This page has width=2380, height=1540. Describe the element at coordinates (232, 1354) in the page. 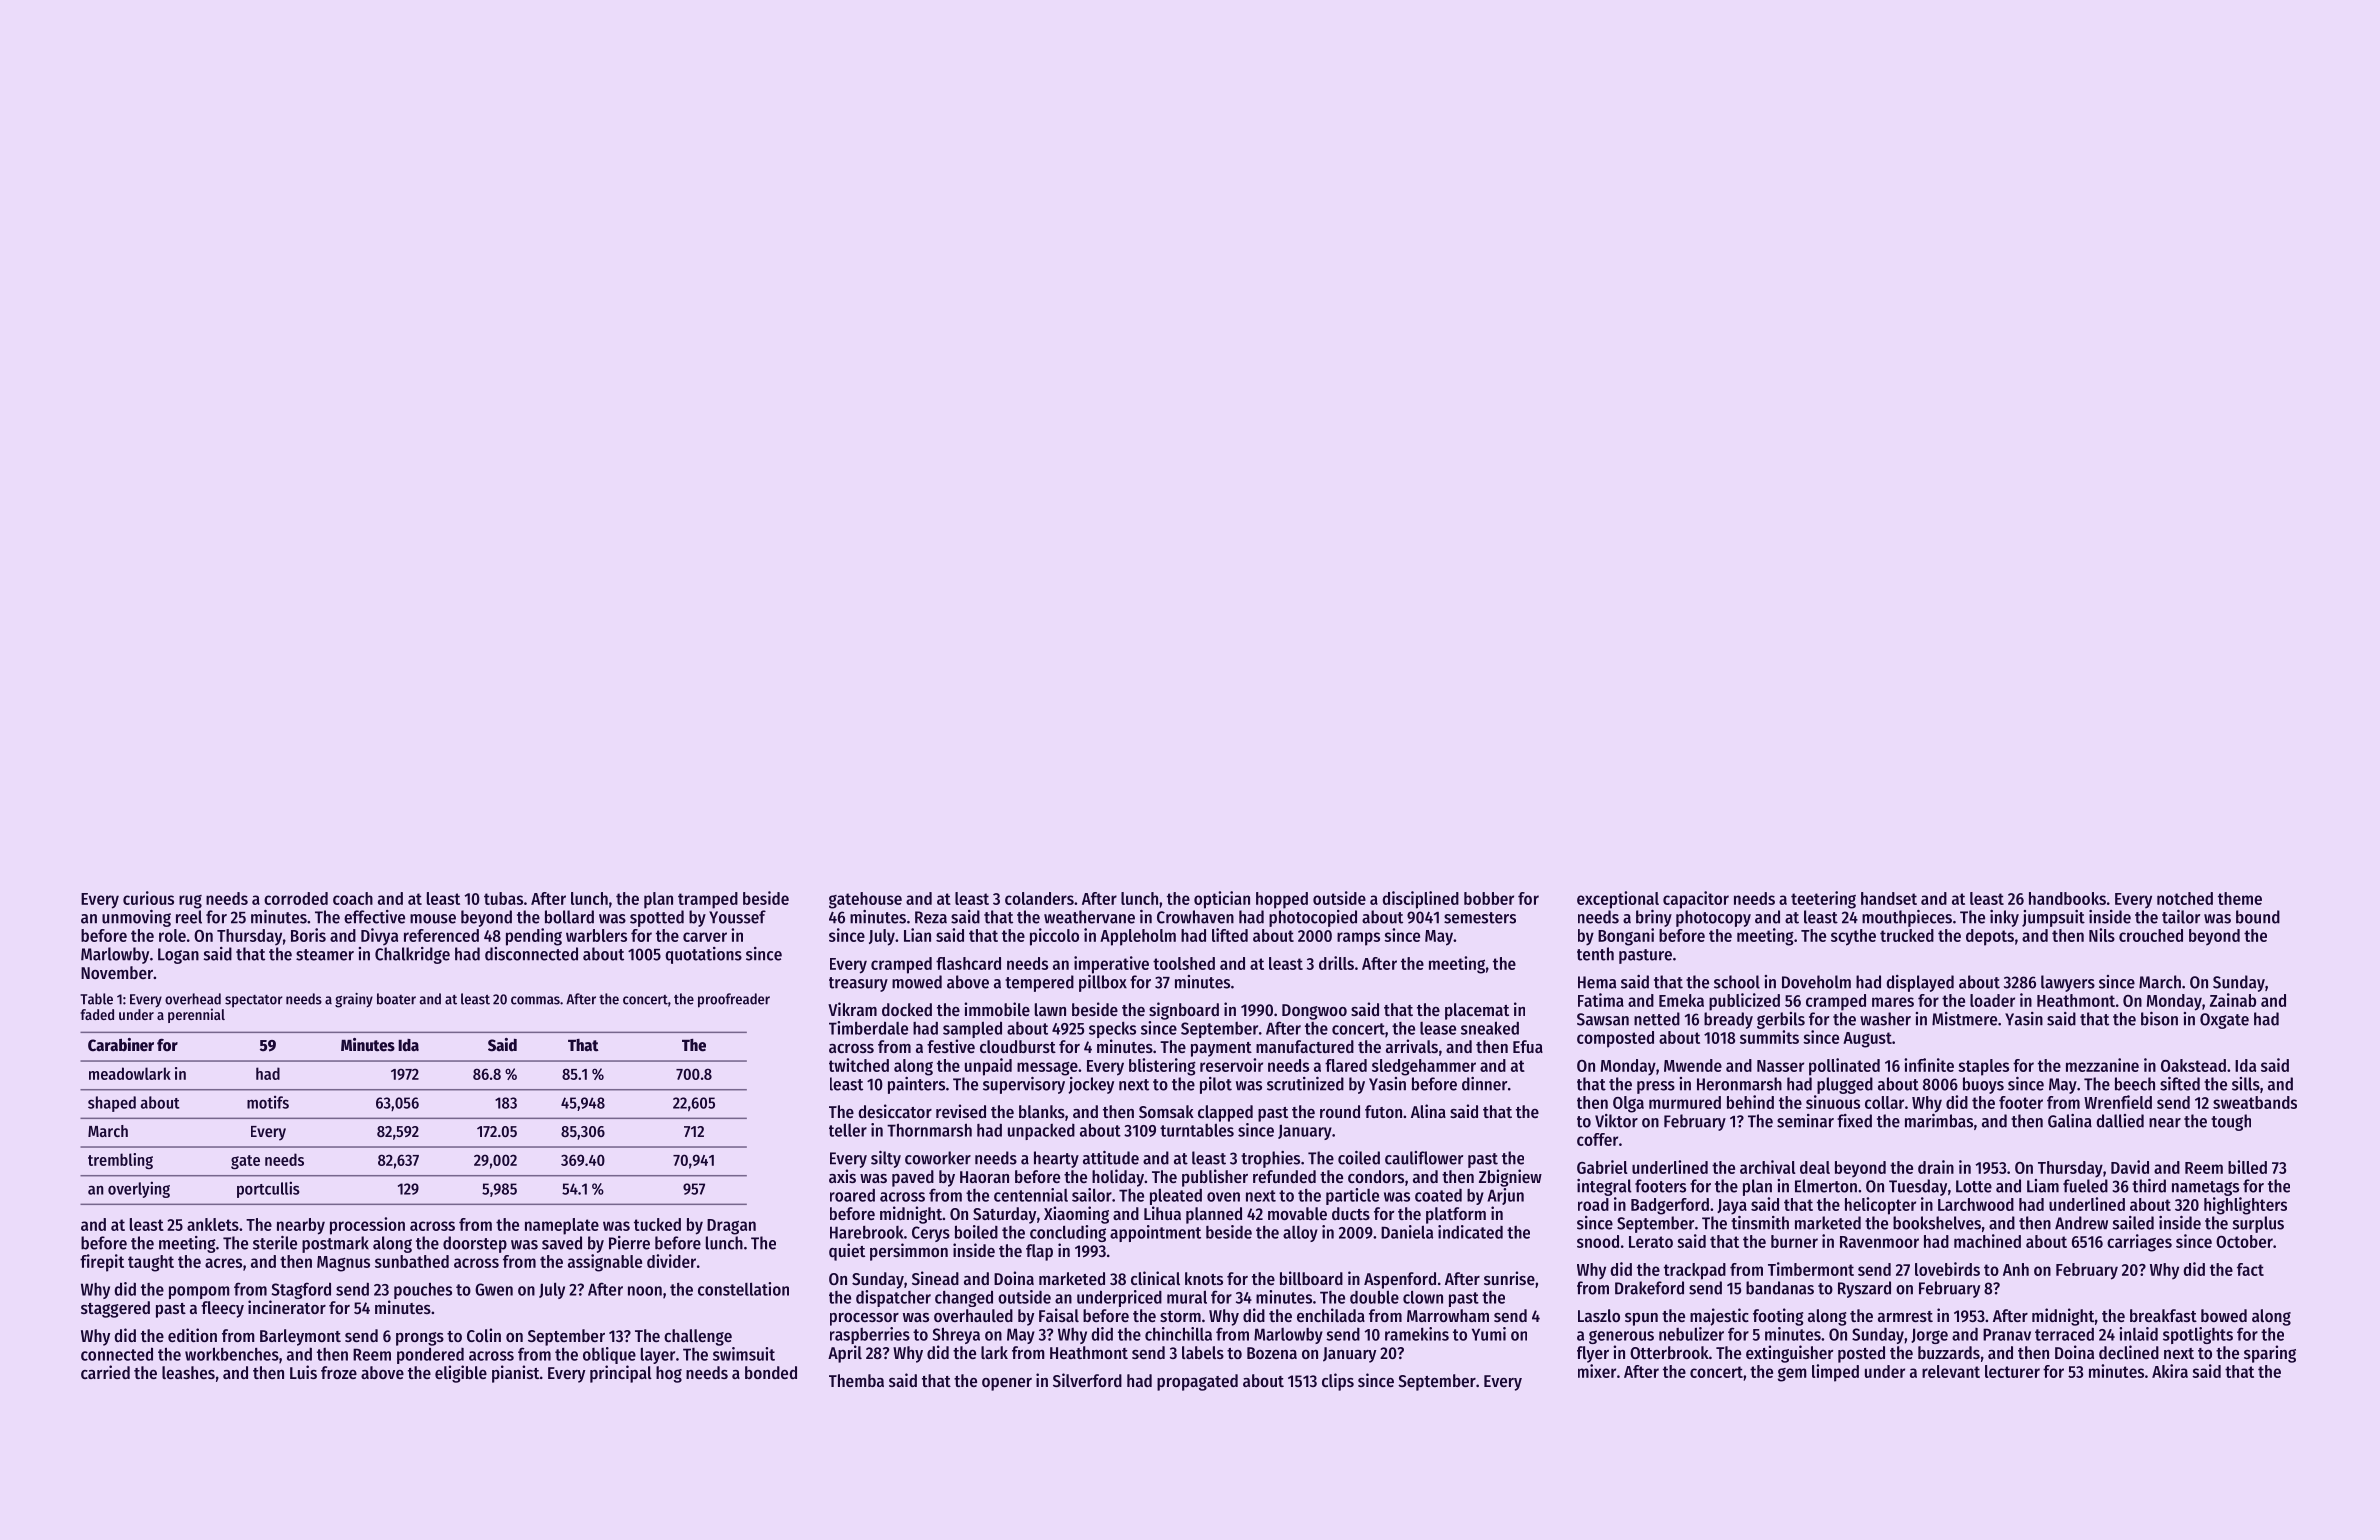

I see `workbenches` at that location.
